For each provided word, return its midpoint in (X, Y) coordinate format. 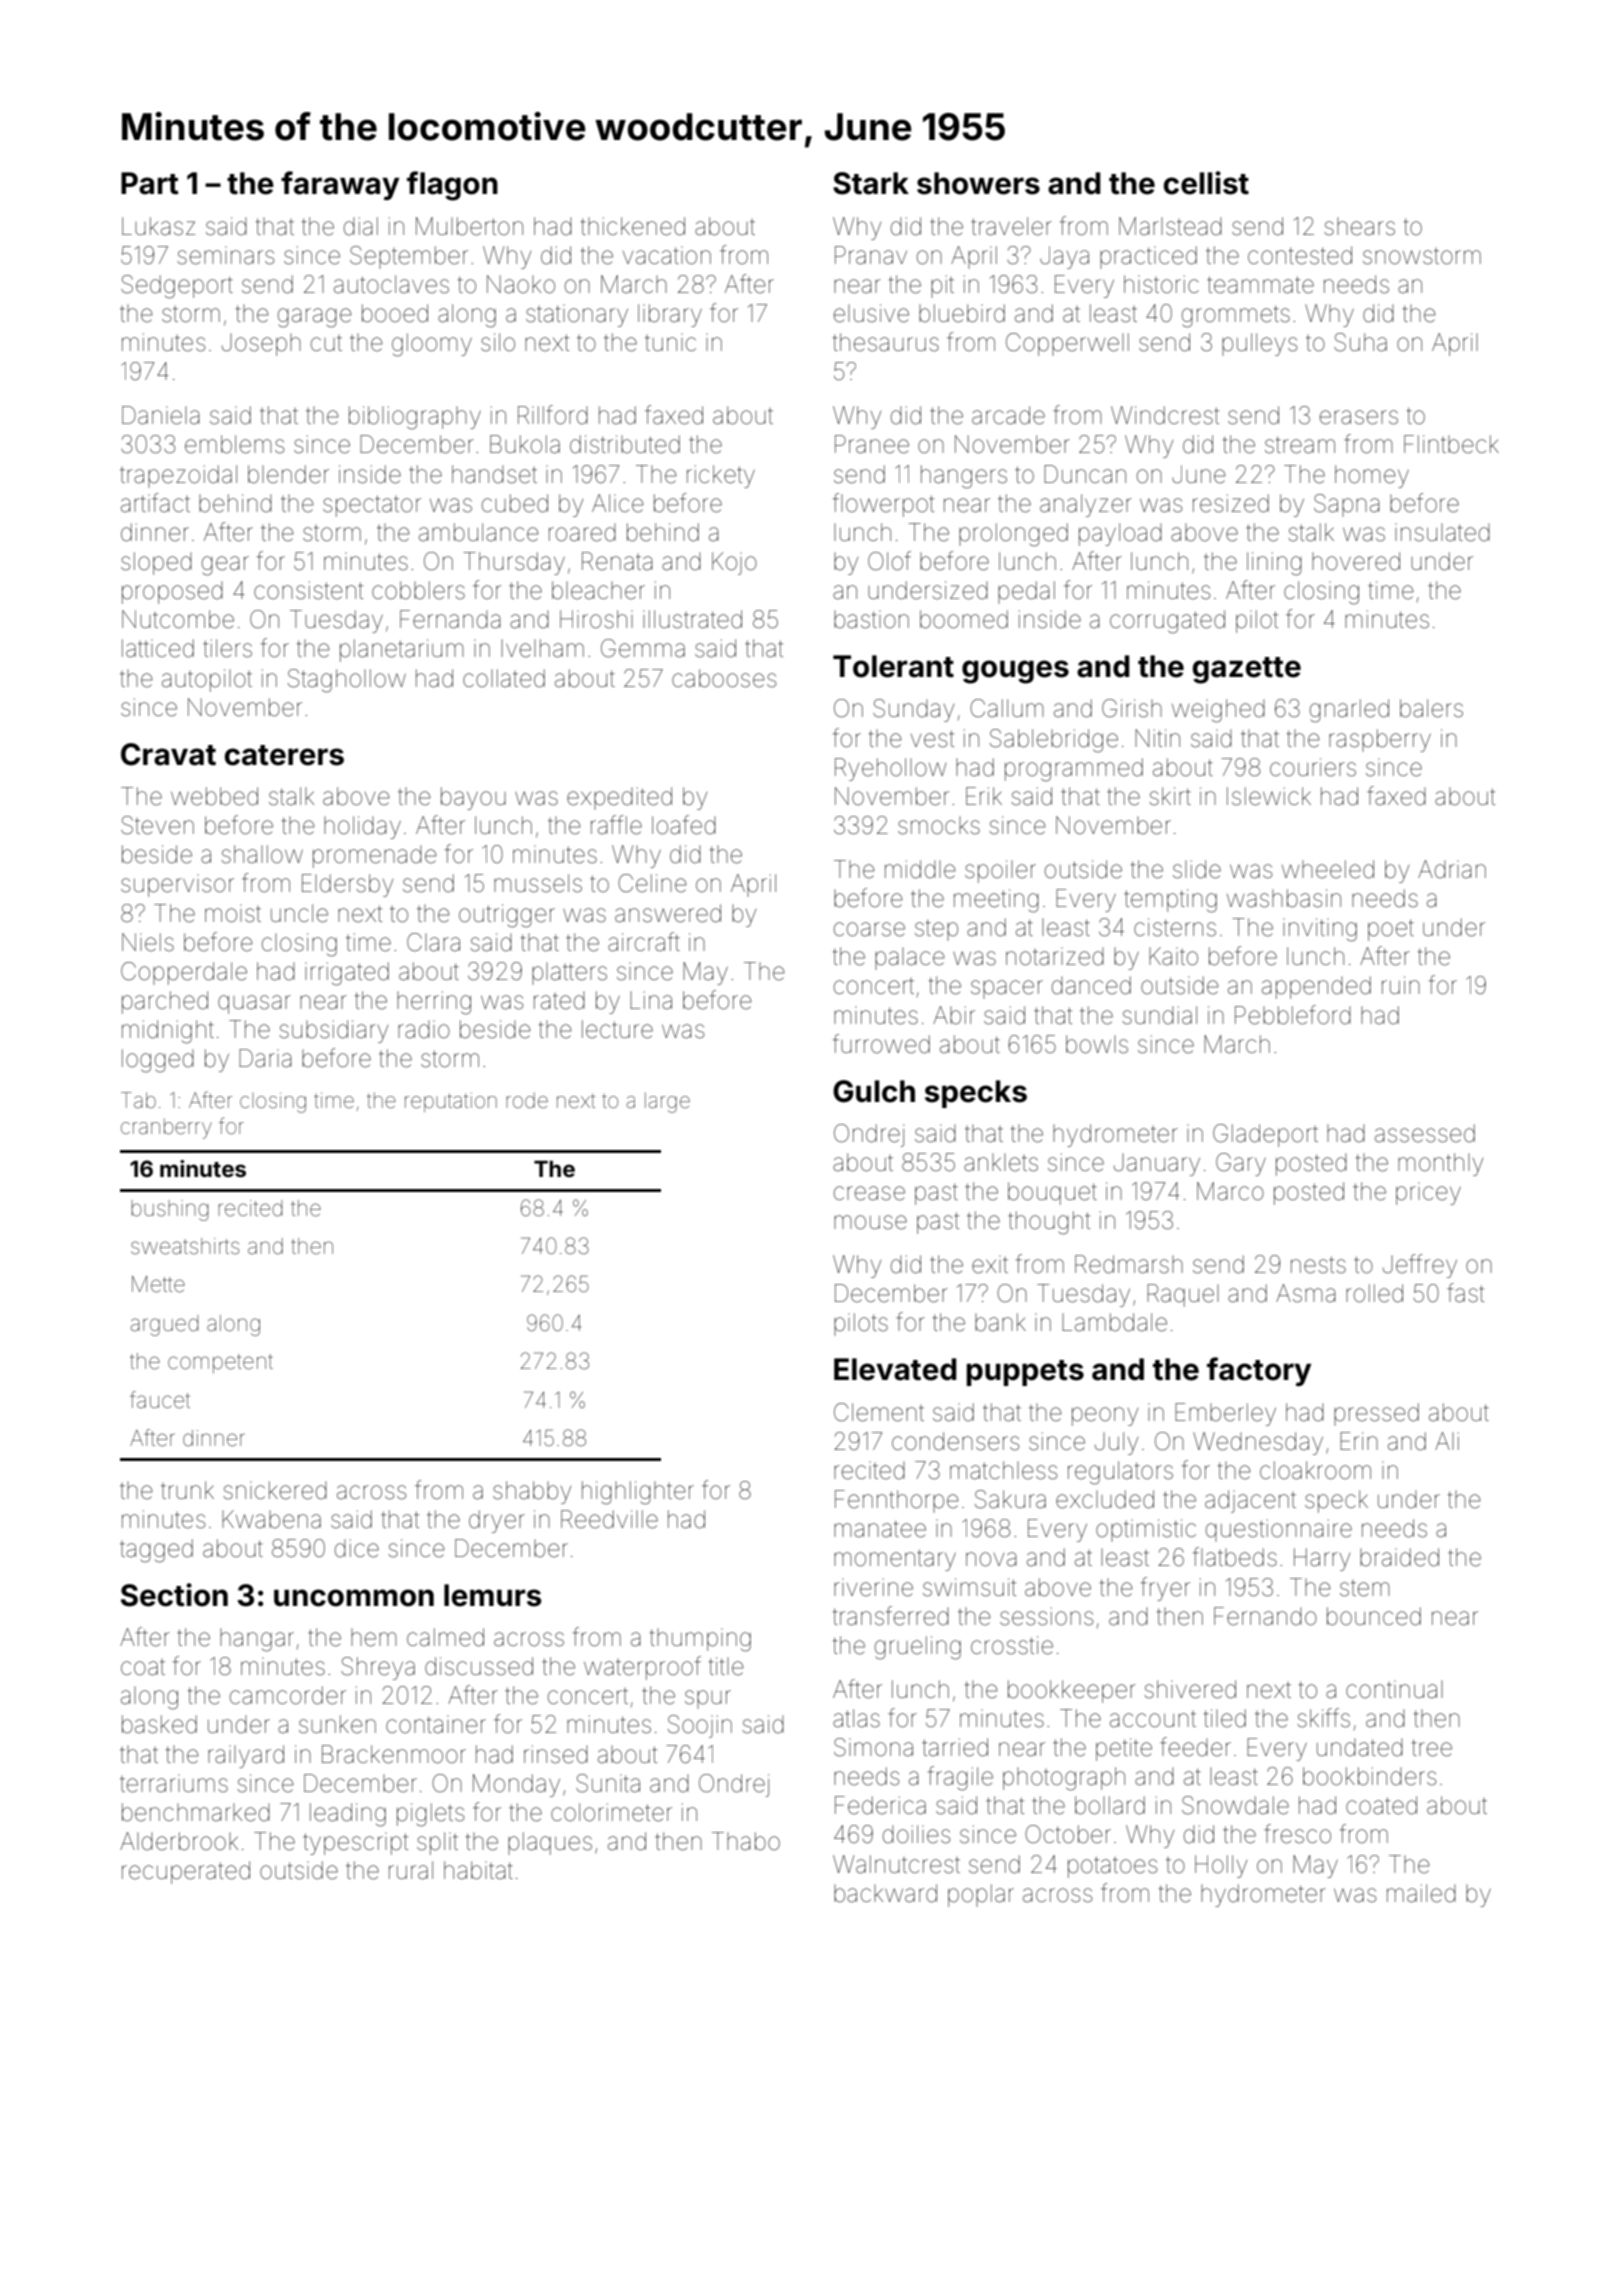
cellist (1206, 183)
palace (910, 958)
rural (411, 1870)
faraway (340, 185)
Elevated (895, 1369)
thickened (633, 226)
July (1116, 1443)
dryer (497, 1521)
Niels (148, 942)
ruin (1401, 985)
